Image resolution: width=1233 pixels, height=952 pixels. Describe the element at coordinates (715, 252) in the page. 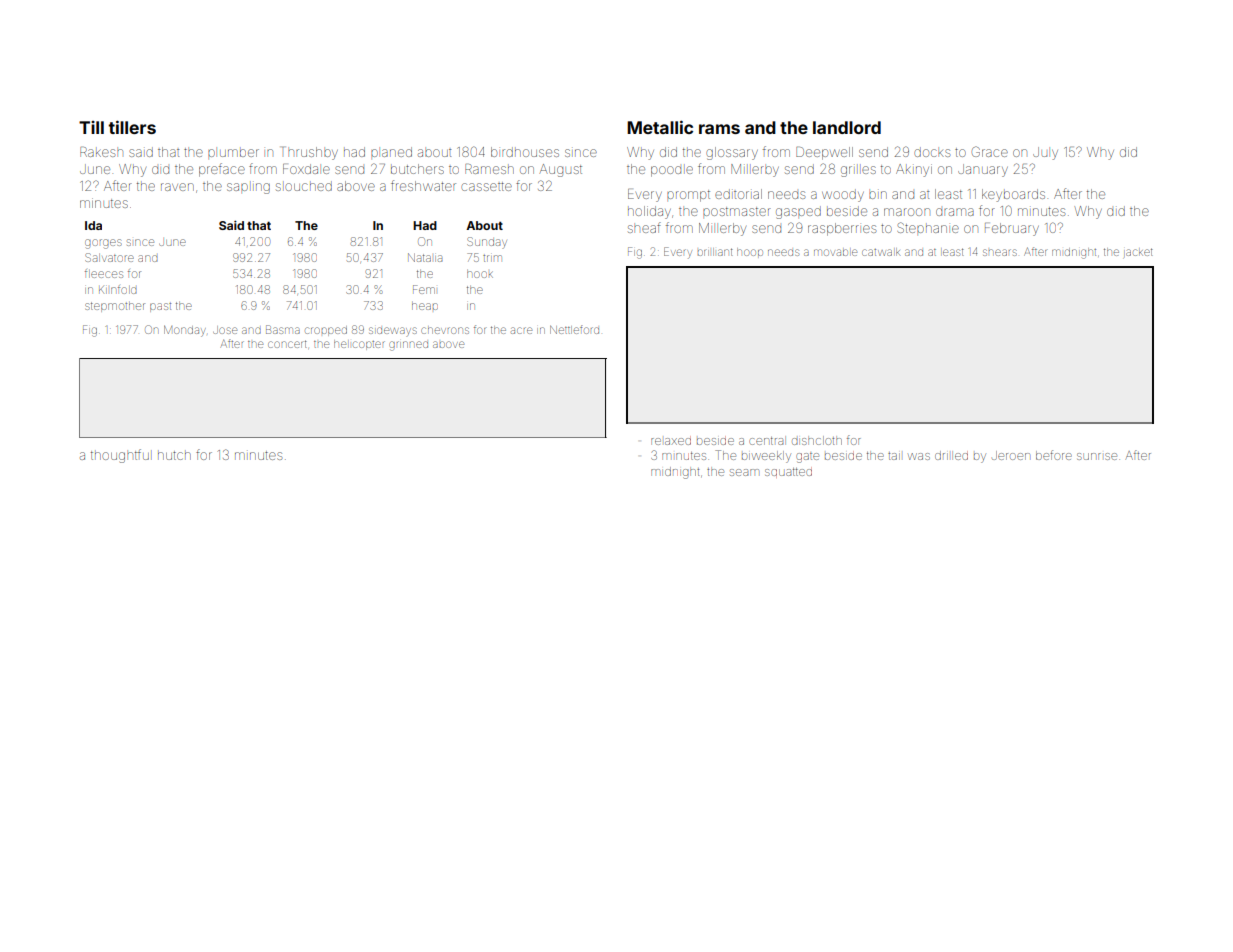

I see `brilliant` at that location.
